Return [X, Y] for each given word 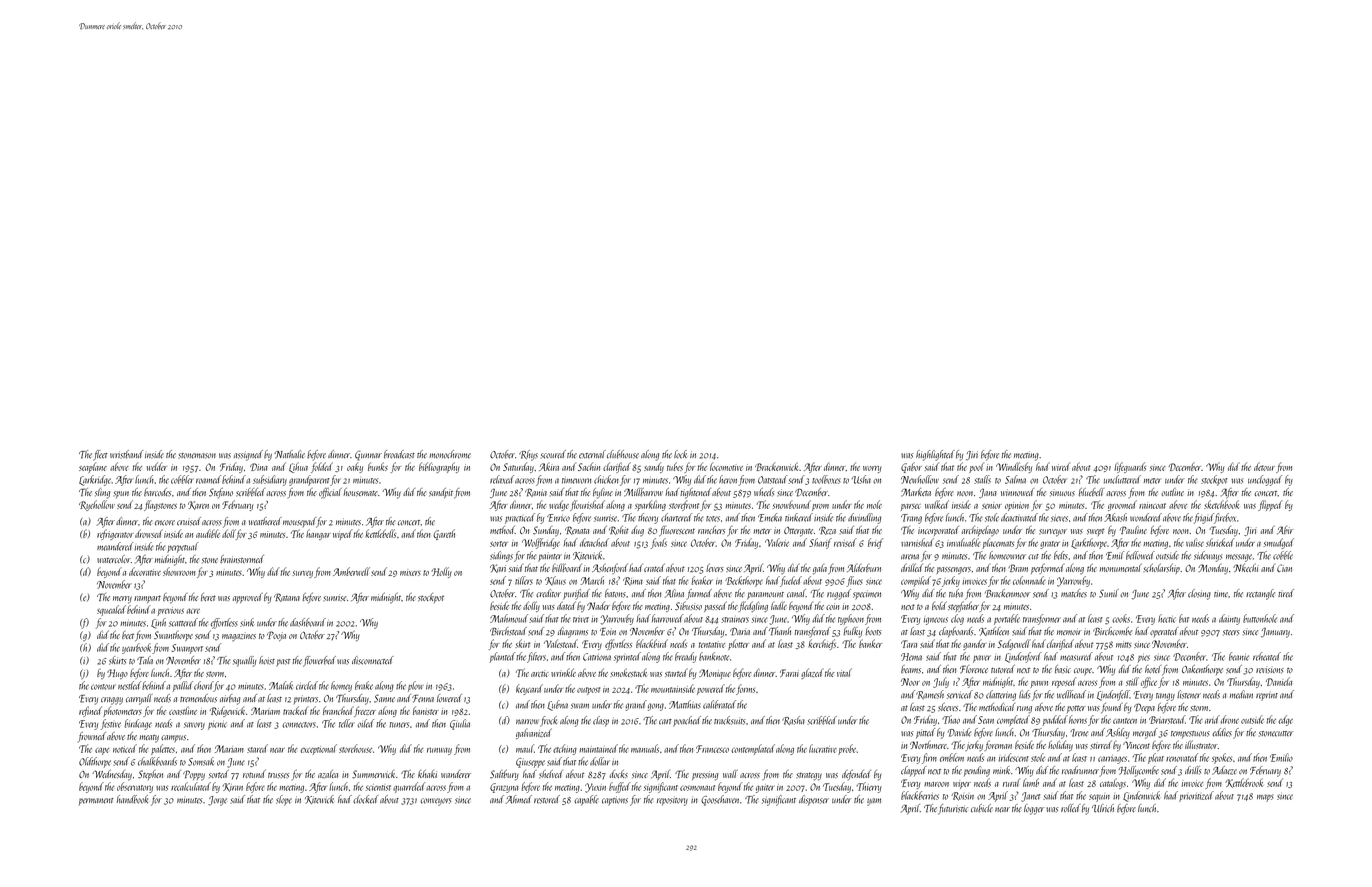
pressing [705, 776]
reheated [1267, 656]
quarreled [409, 787]
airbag [230, 699]
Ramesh [930, 694]
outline [1172, 492]
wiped [342, 534]
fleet [100, 455]
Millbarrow [643, 492]
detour [1264, 466]
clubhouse [623, 454]
